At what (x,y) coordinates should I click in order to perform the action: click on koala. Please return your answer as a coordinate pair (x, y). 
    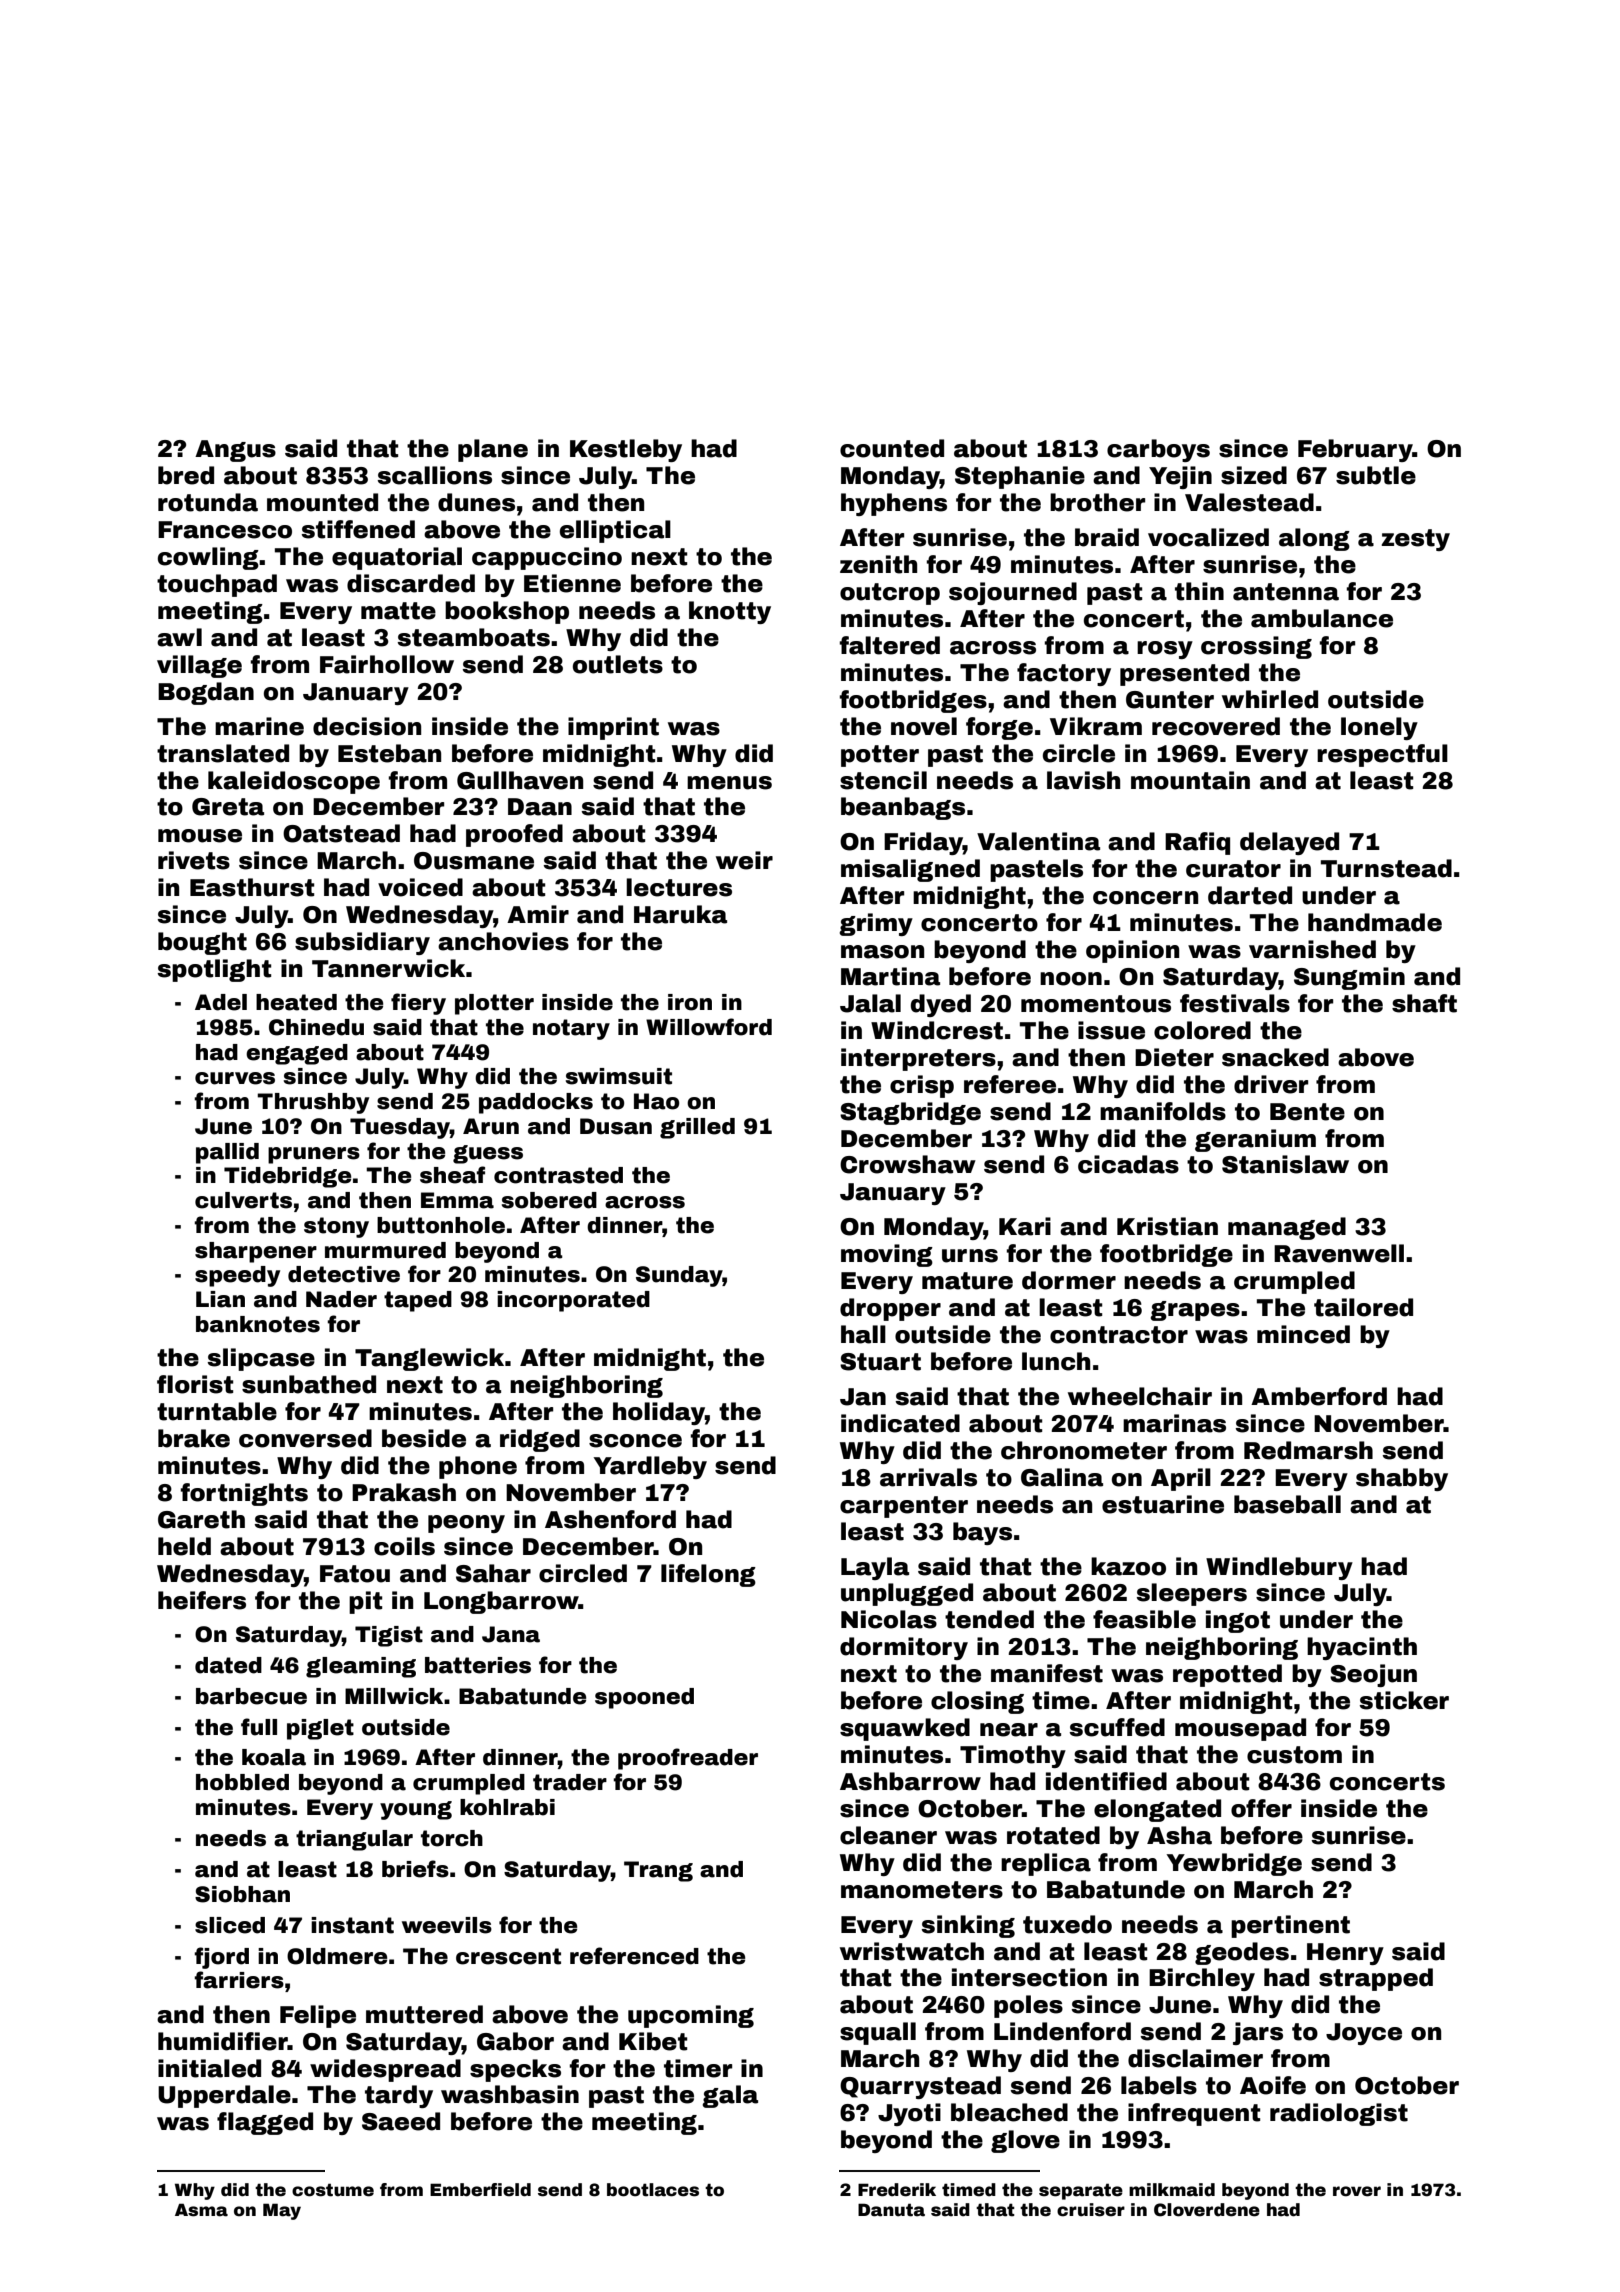
    Looking at the image, I should click on (274, 1757).
